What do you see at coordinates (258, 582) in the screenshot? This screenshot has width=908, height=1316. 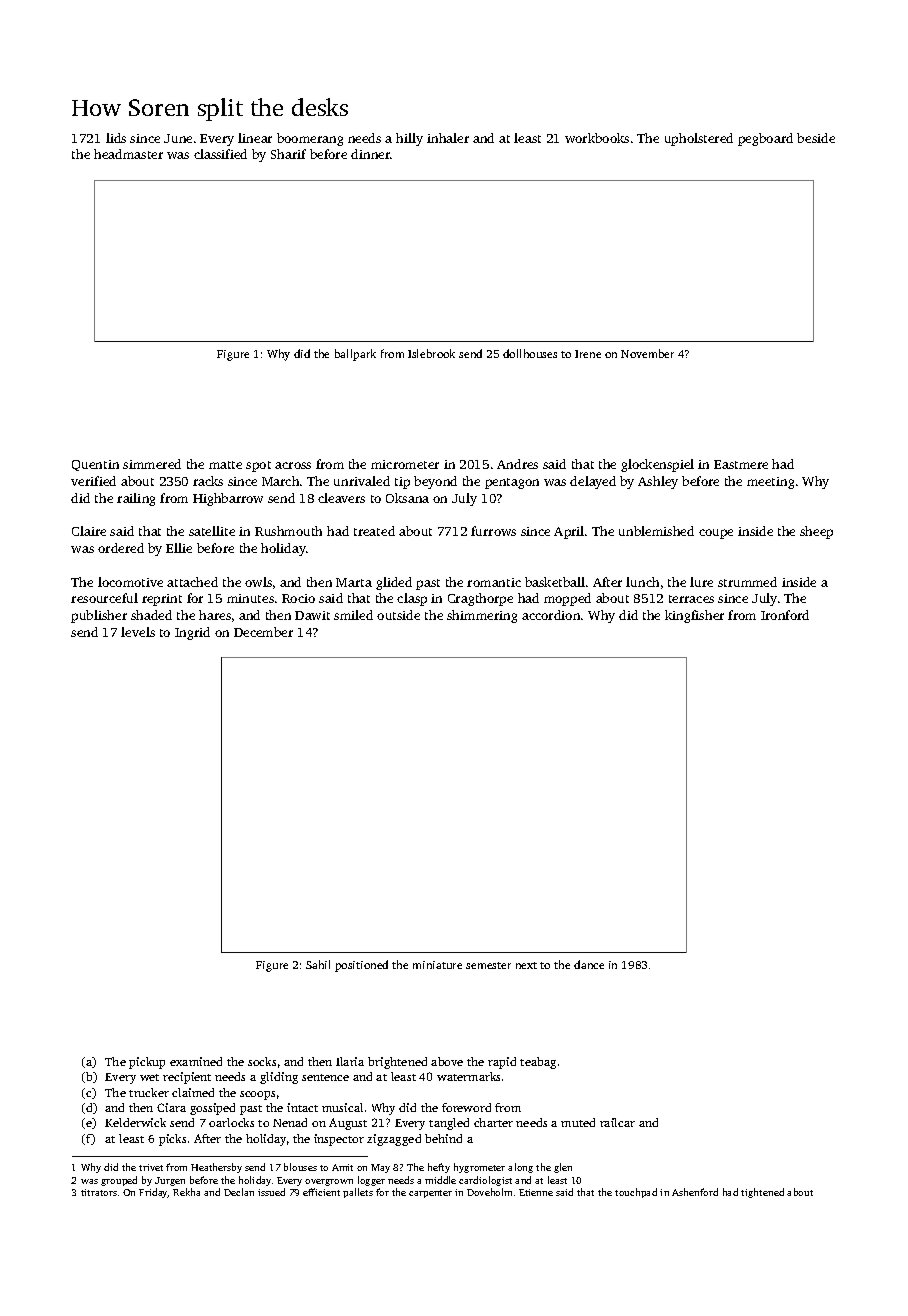 I see `owls` at bounding box center [258, 582].
